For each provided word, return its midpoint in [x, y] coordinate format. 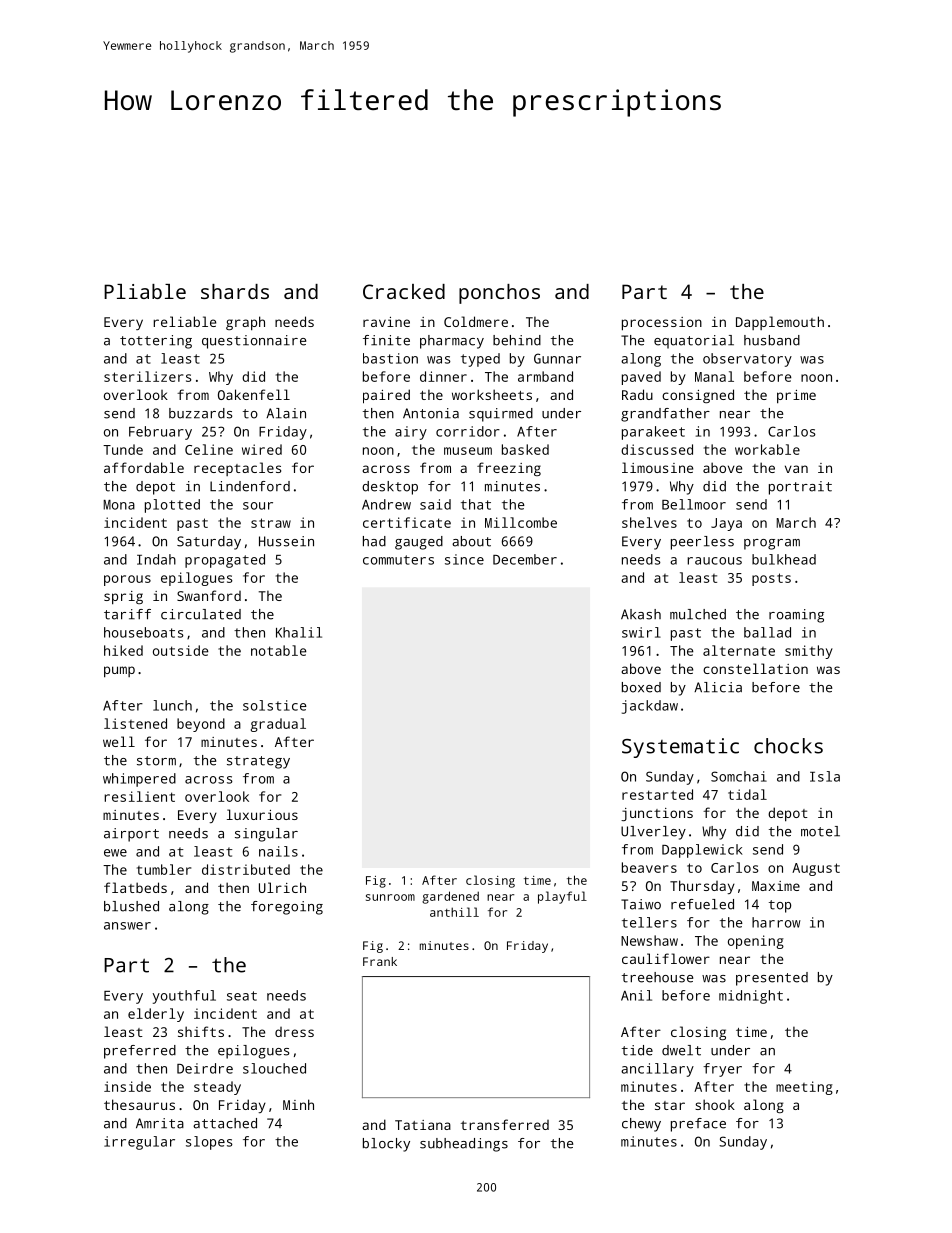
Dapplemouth [780, 323]
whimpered [139, 780]
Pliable [145, 291]
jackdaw [650, 707]
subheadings [464, 1145]
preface [698, 1125]
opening [756, 942]
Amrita [160, 1123]
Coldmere [476, 321]
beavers [649, 867]
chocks [788, 746]
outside [181, 650]
